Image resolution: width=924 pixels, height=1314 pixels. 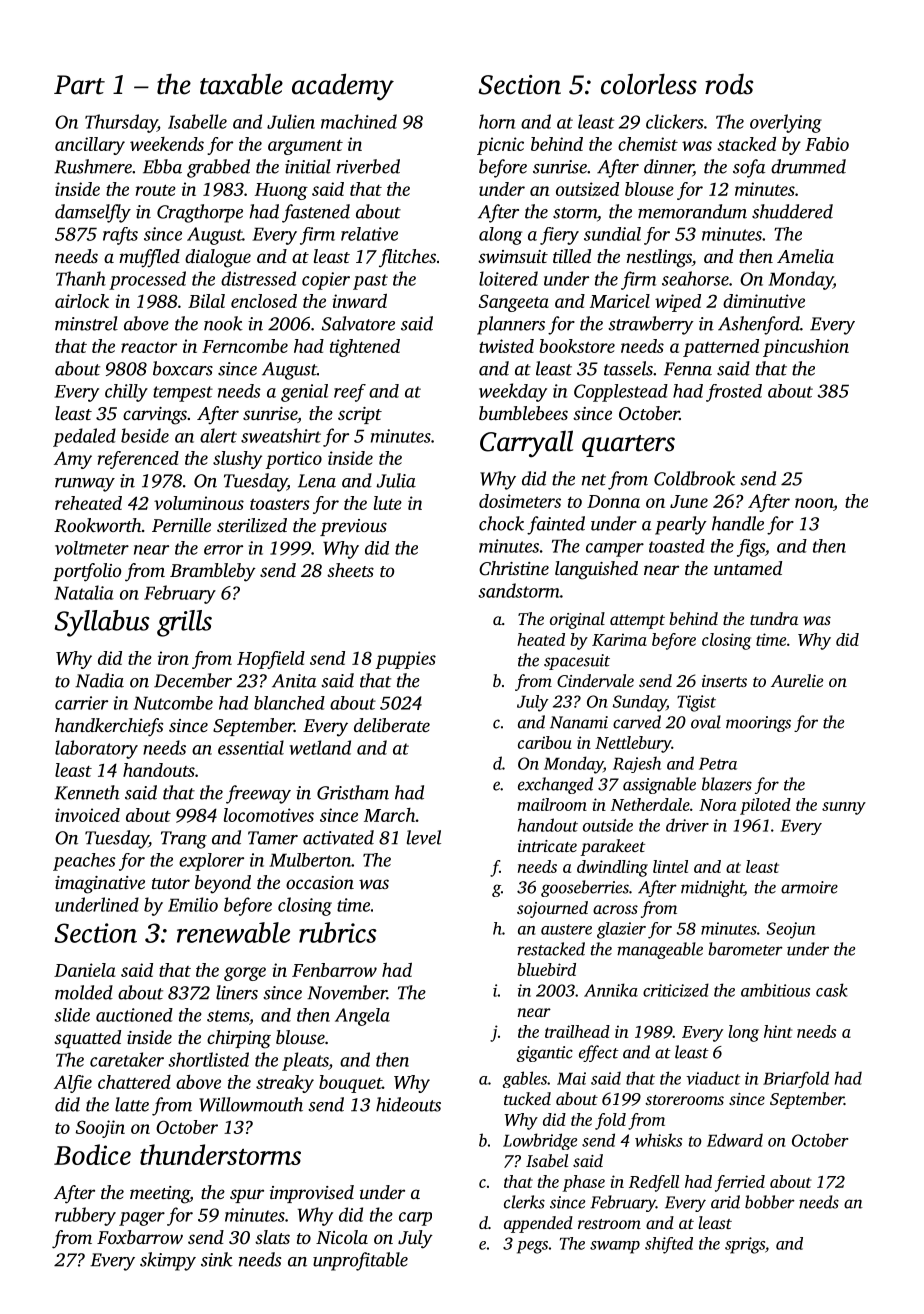 What do you see at coordinates (96, 749) in the screenshot?
I see `laboratory` at bounding box center [96, 749].
